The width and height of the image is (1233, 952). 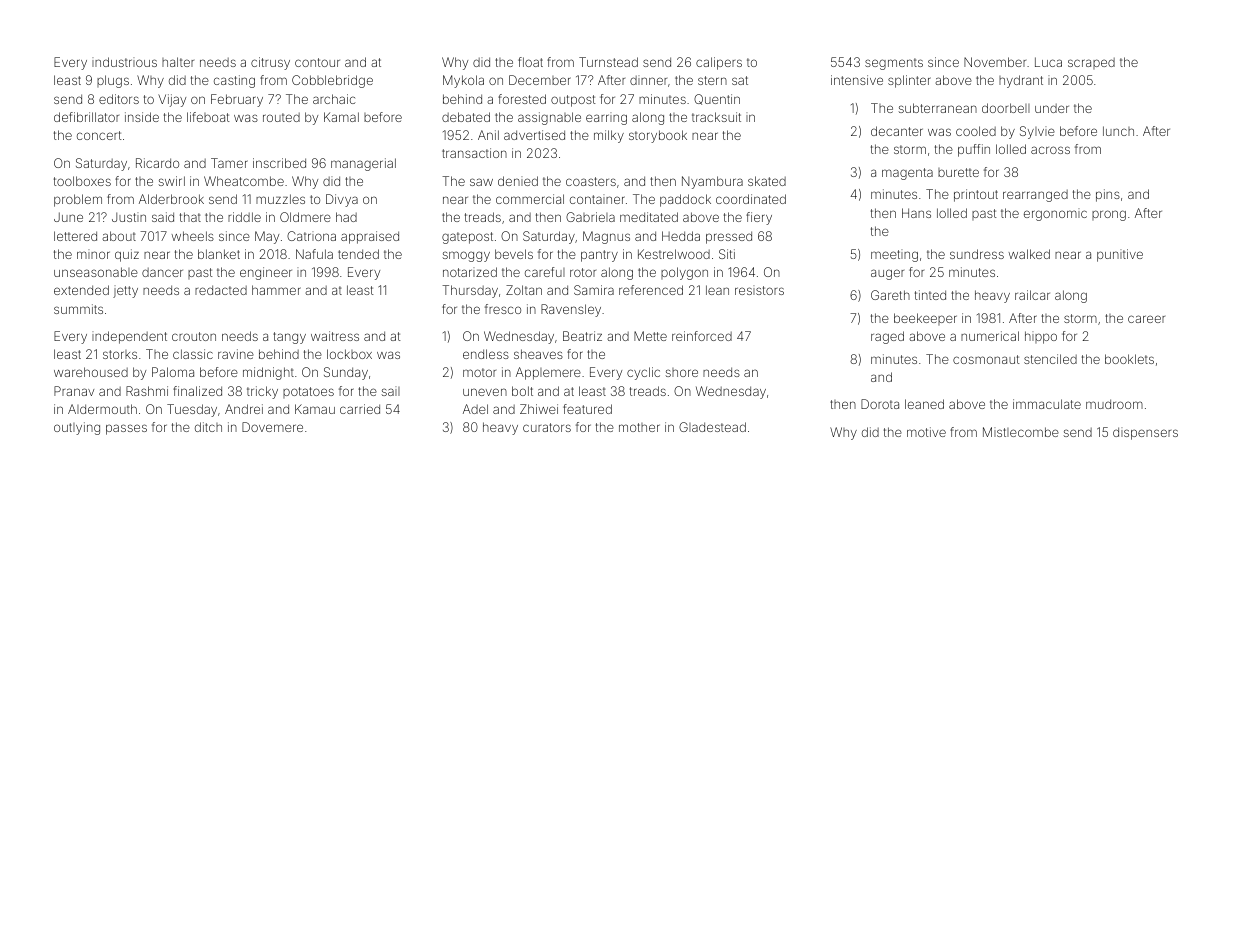 What do you see at coordinates (270, 63) in the image?
I see `citrusy` at bounding box center [270, 63].
